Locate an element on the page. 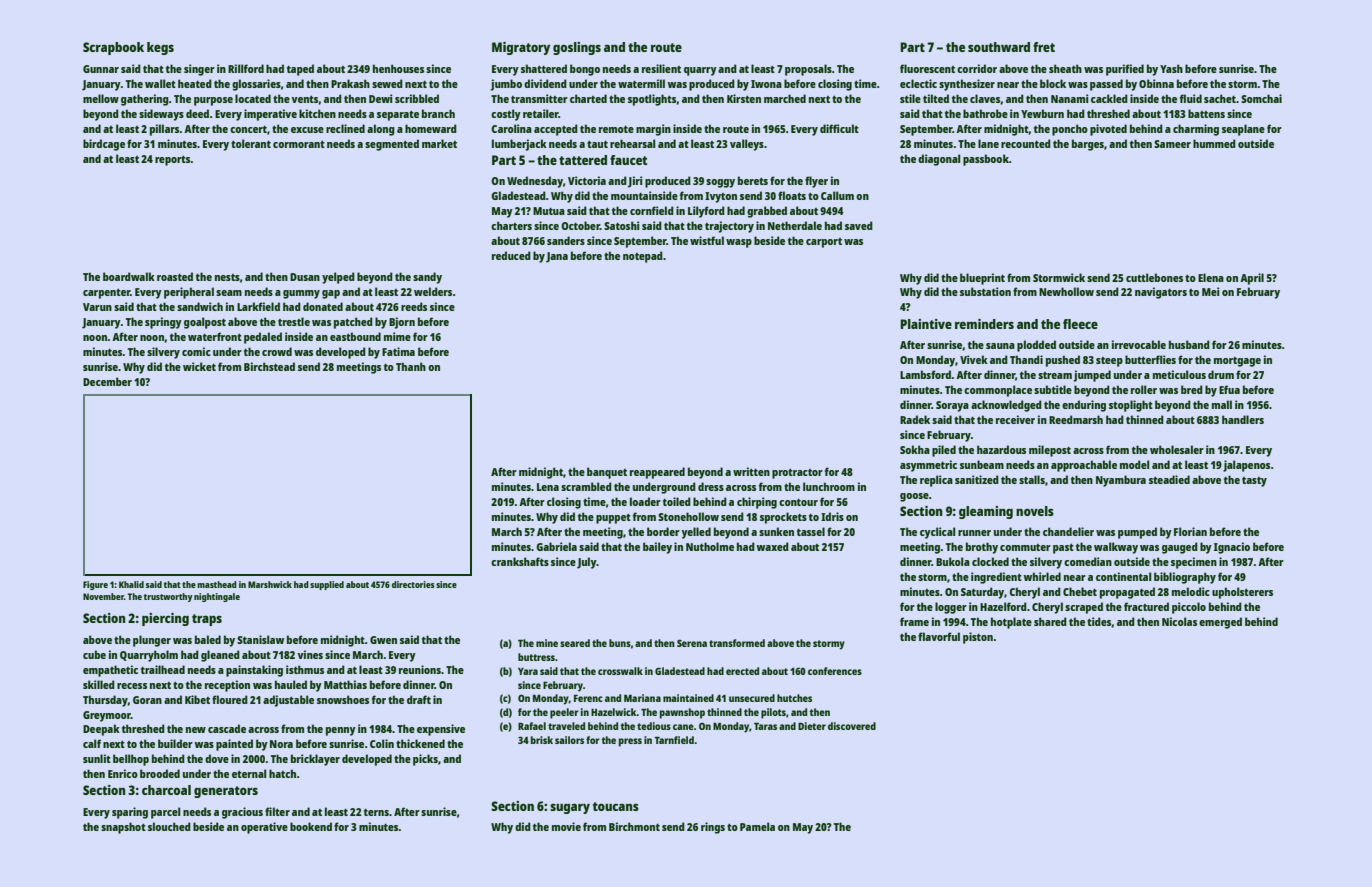 This page has height=887, width=1372. charming is located at coordinates (1196, 130).
